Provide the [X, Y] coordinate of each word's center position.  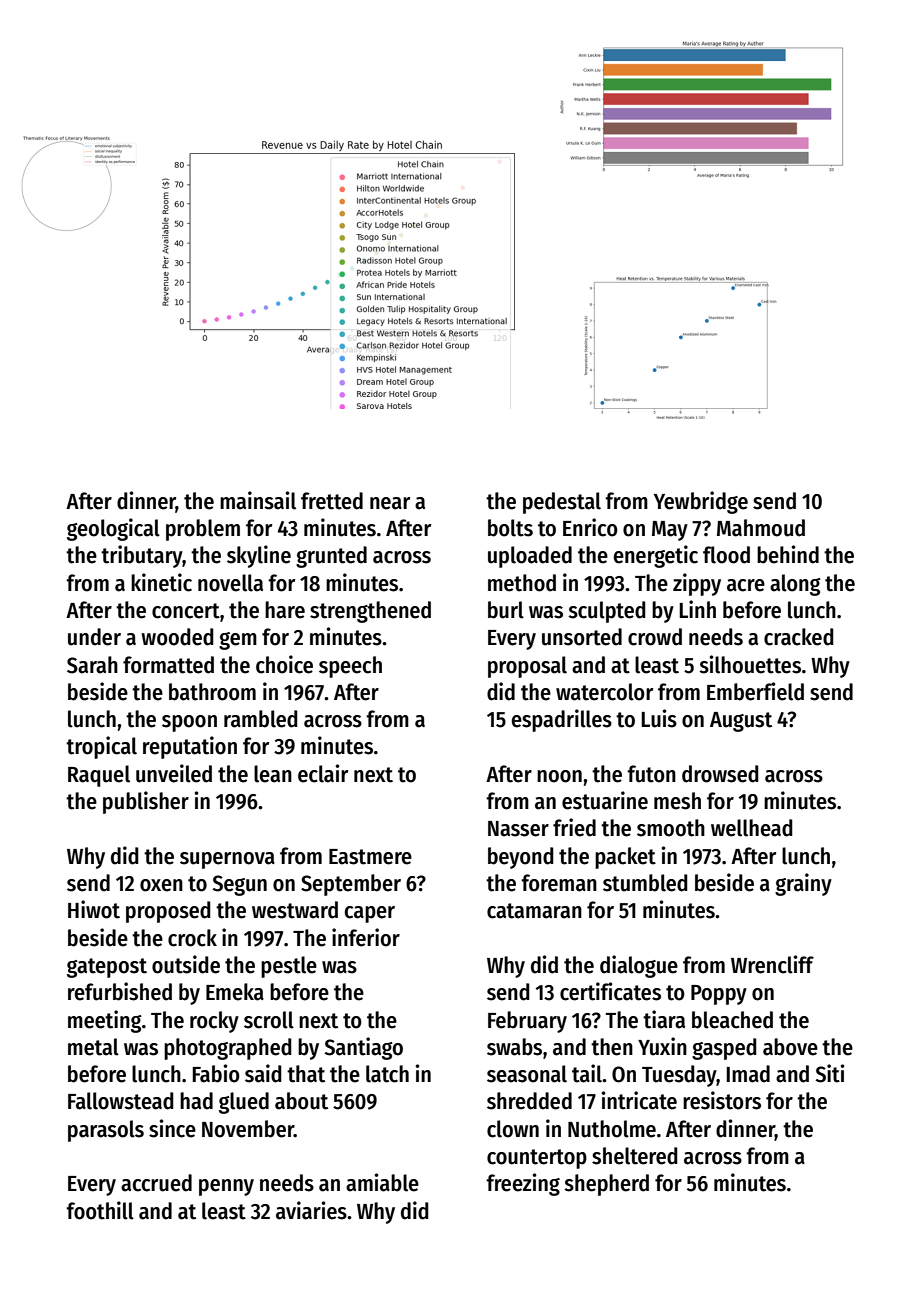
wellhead [752, 828]
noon [559, 776]
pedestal [562, 503]
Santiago [363, 1048]
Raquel [99, 776]
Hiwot [94, 909]
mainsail [258, 500]
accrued [156, 1183]
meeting [105, 1021]
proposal [527, 667]
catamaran [534, 911]
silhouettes [750, 664]
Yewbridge [701, 502]
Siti [829, 1073]
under [94, 637]
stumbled [645, 883]
